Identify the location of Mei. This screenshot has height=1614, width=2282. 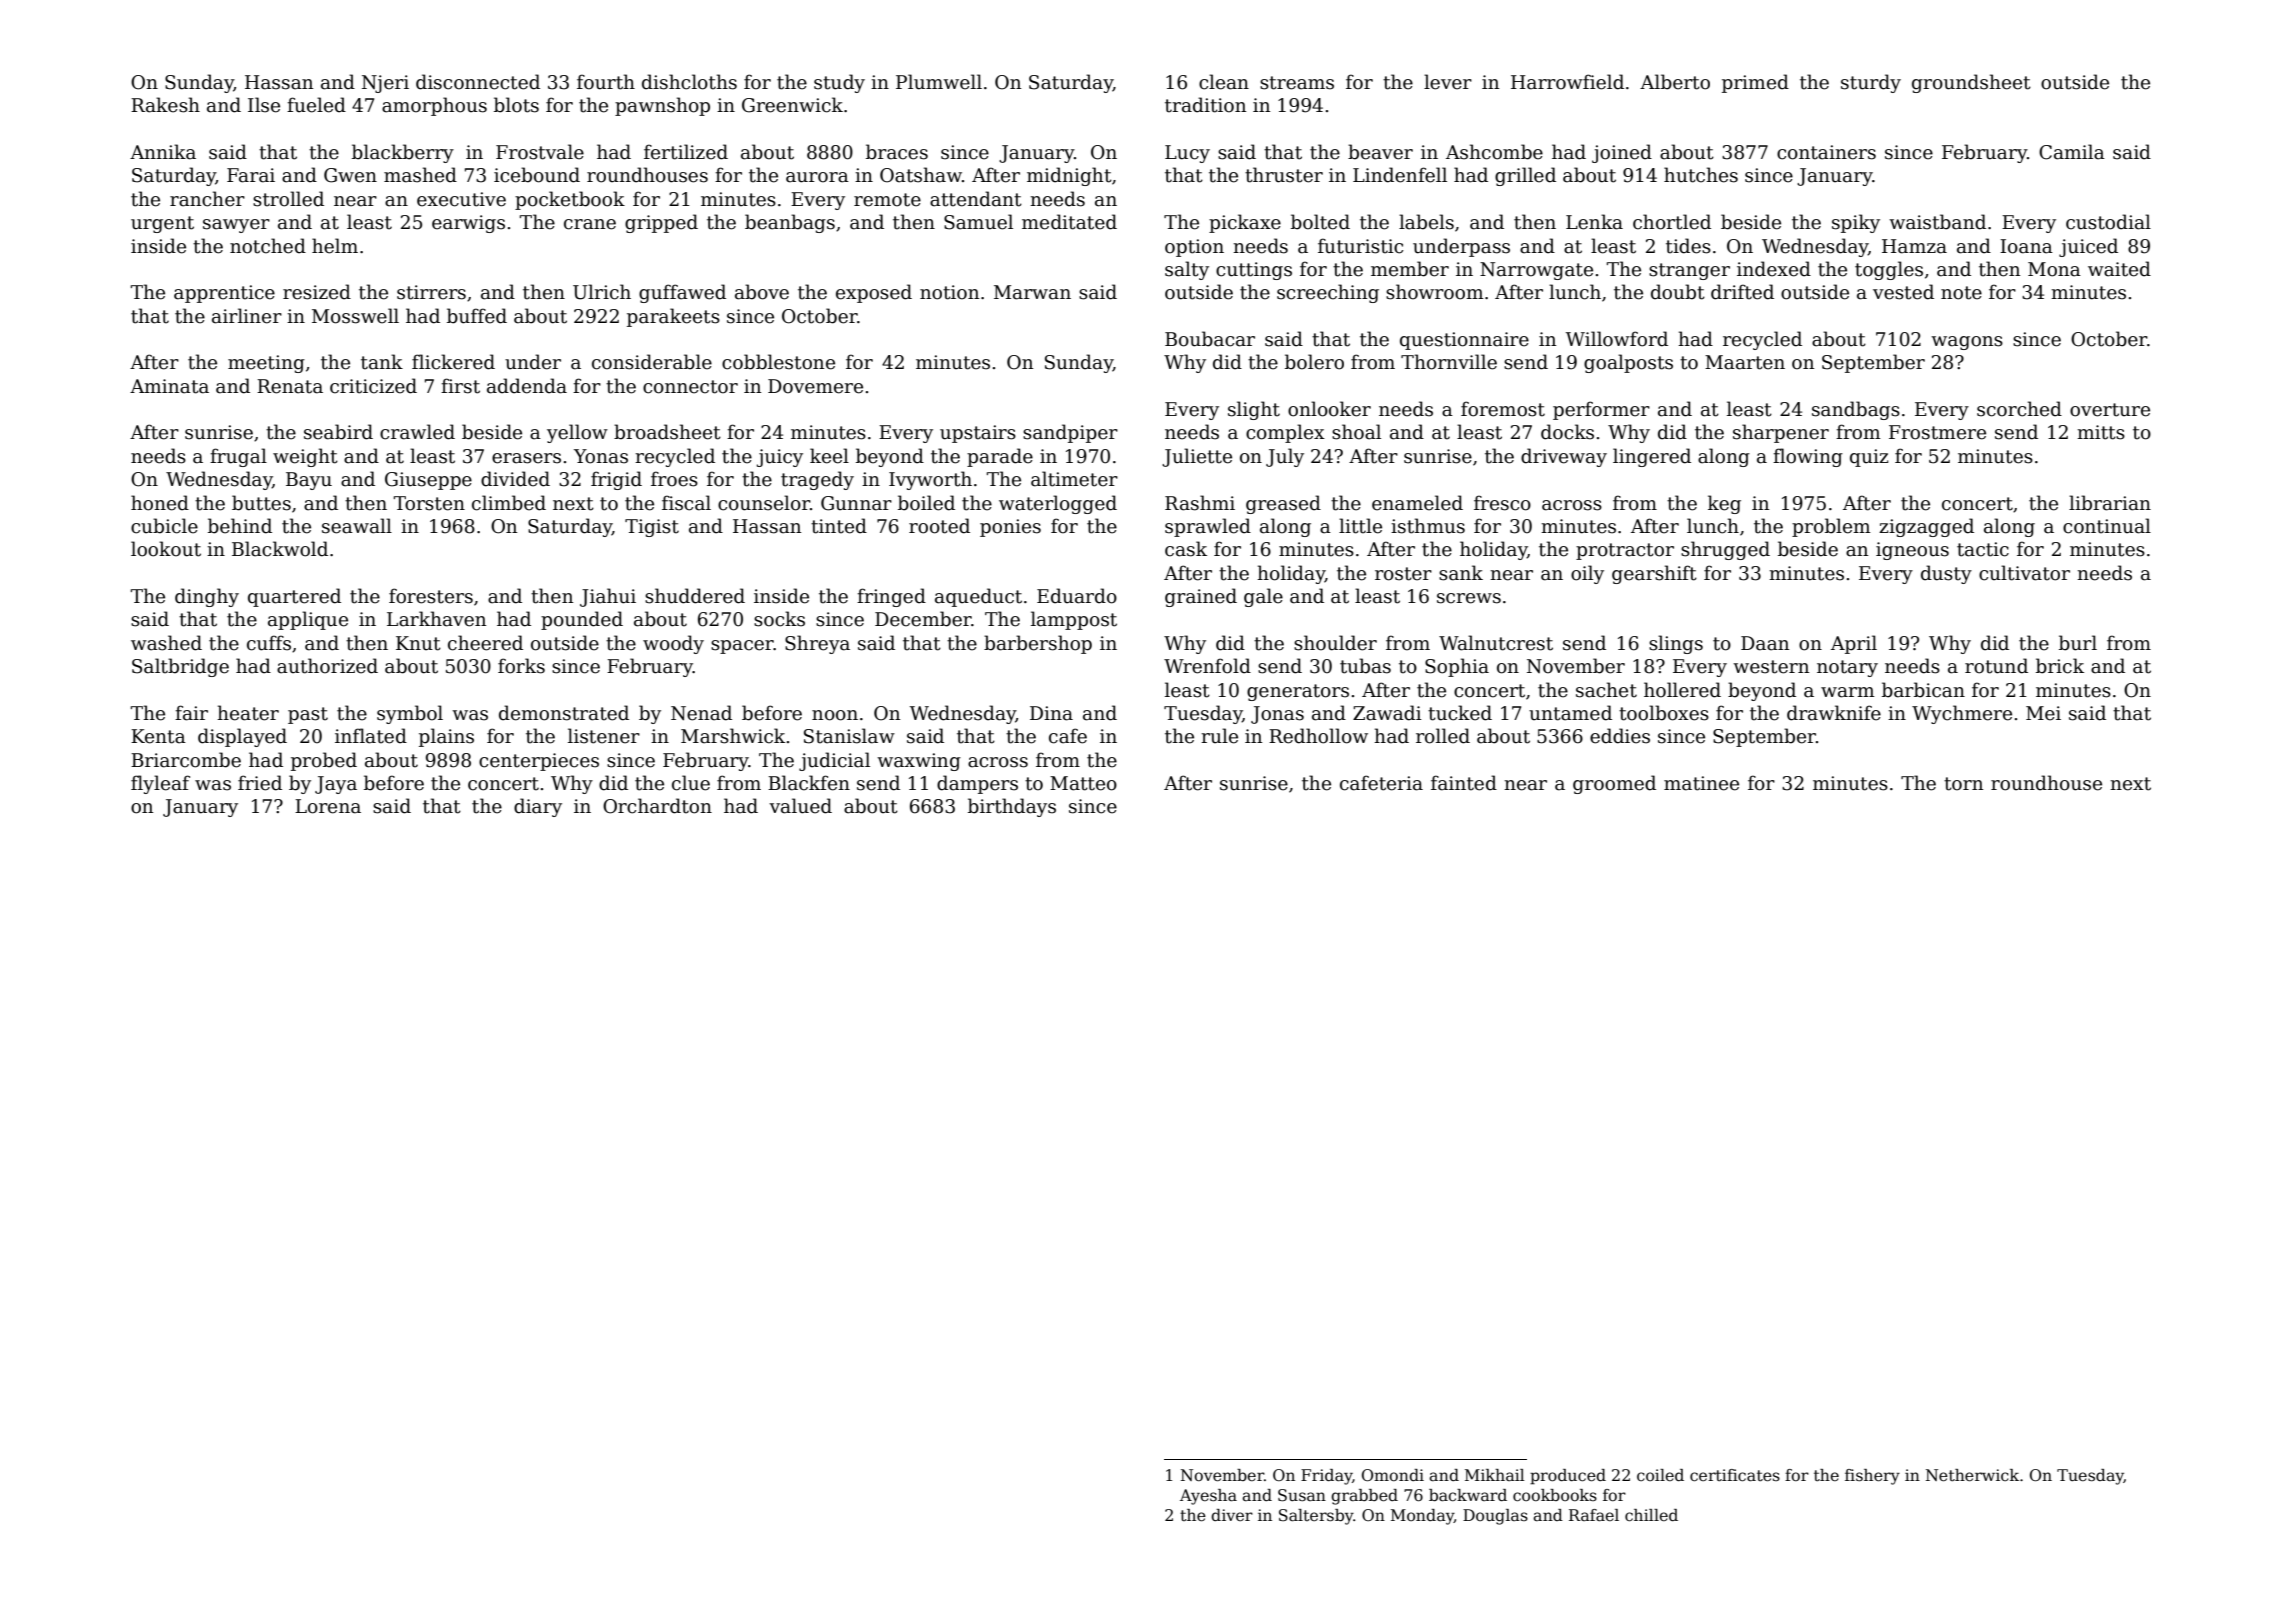
(2043, 713).
